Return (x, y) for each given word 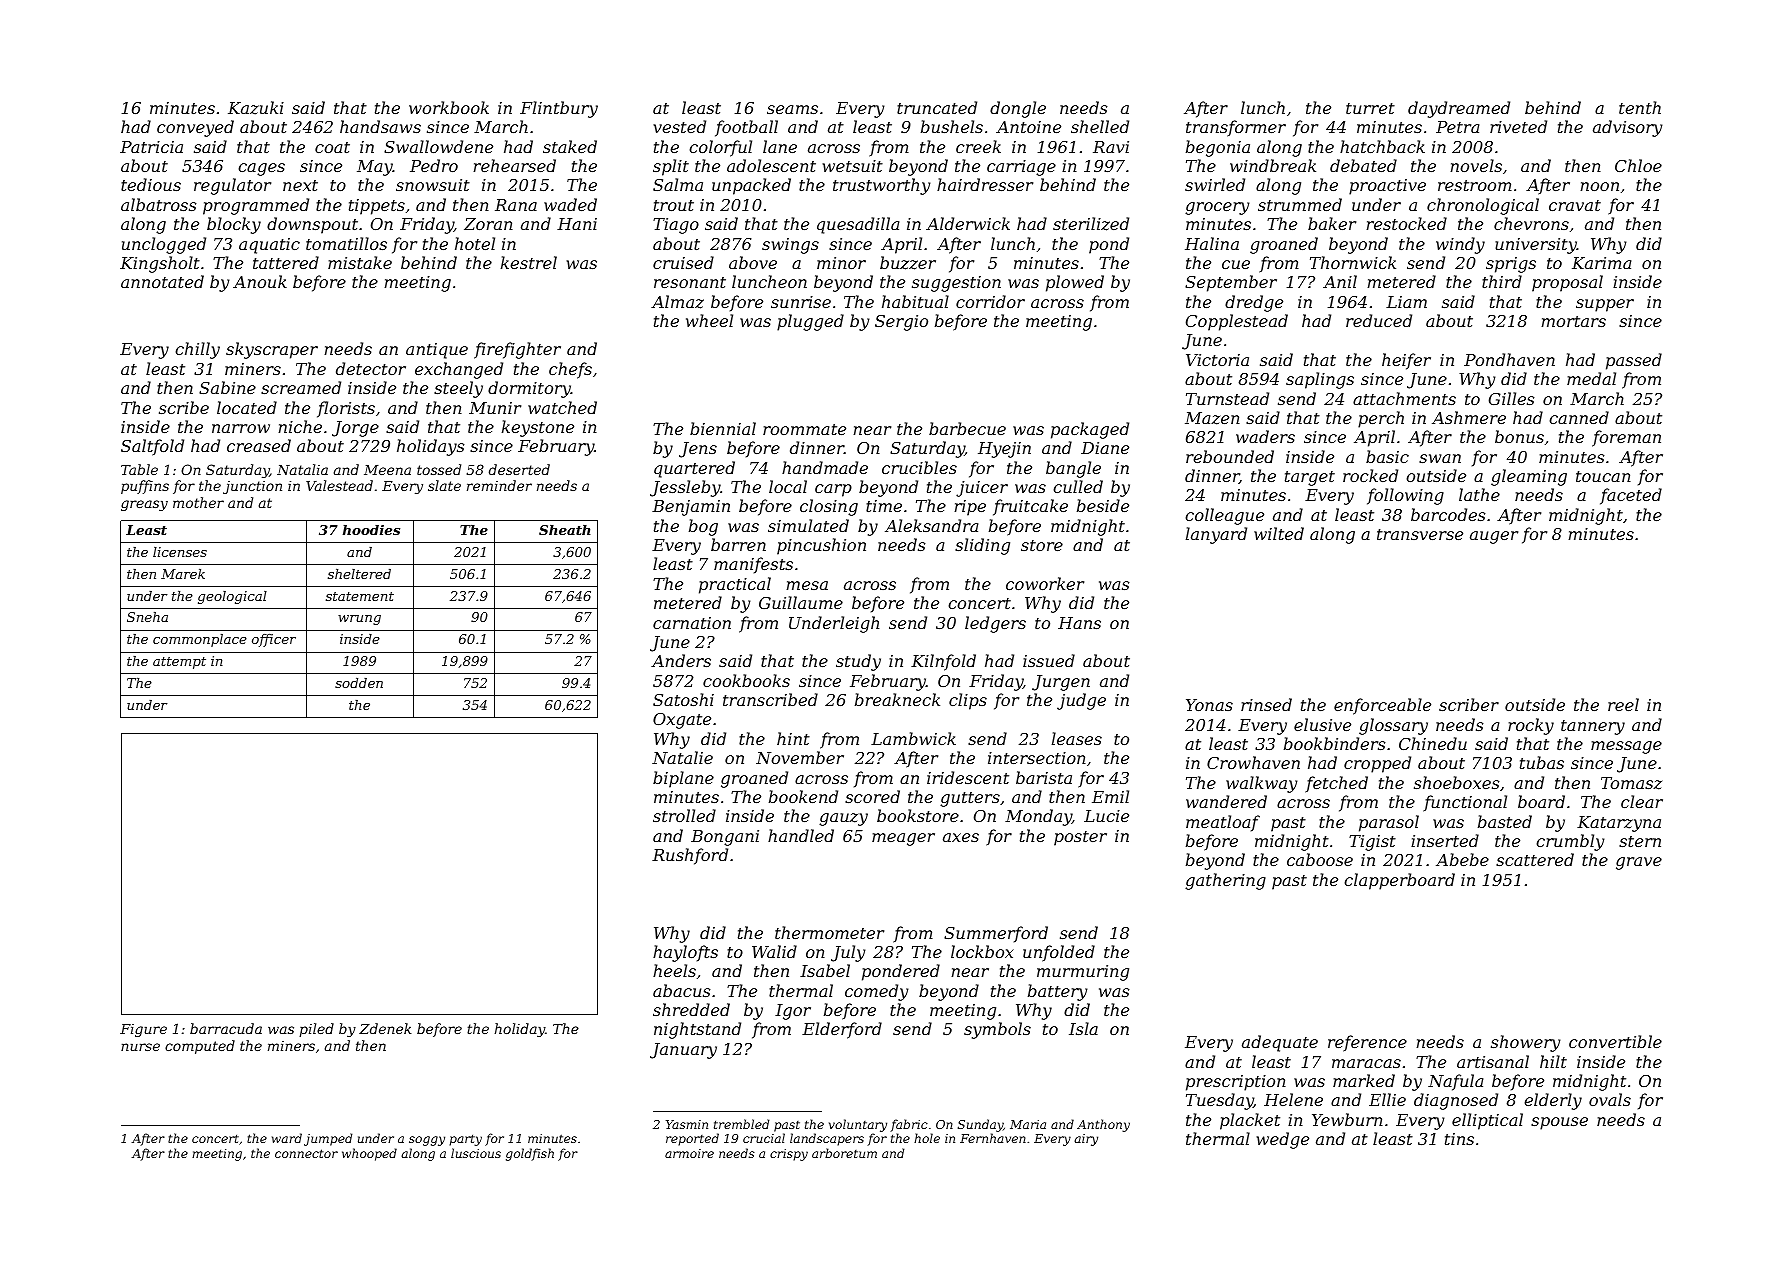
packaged (1090, 430)
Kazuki (256, 108)
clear (1642, 801)
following (1405, 496)
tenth (1640, 107)
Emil (1110, 796)
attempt (179, 663)
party (465, 1140)
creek (978, 146)
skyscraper (272, 350)
